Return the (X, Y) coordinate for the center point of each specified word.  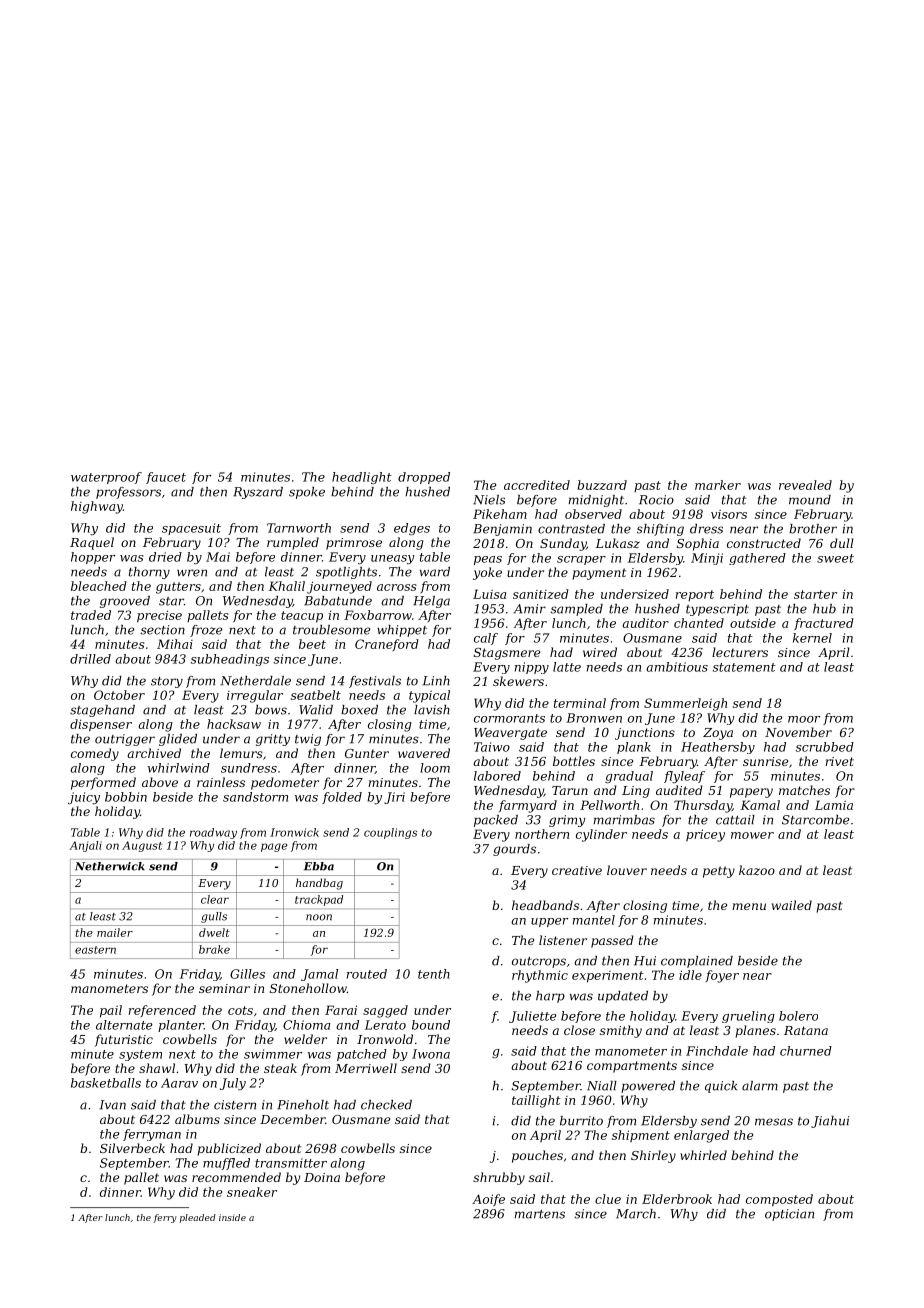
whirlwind (179, 768)
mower (752, 835)
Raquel (92, 543)
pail (111, 1011)
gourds (514, 850)
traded (91, 615)
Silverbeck (132, 1148)
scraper (581, 560)
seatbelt (316, 695)
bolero (798, 1016)
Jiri (394, 798)
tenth (434, 974)
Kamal (760, 805)
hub (824, 609)
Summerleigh (685, 704)
